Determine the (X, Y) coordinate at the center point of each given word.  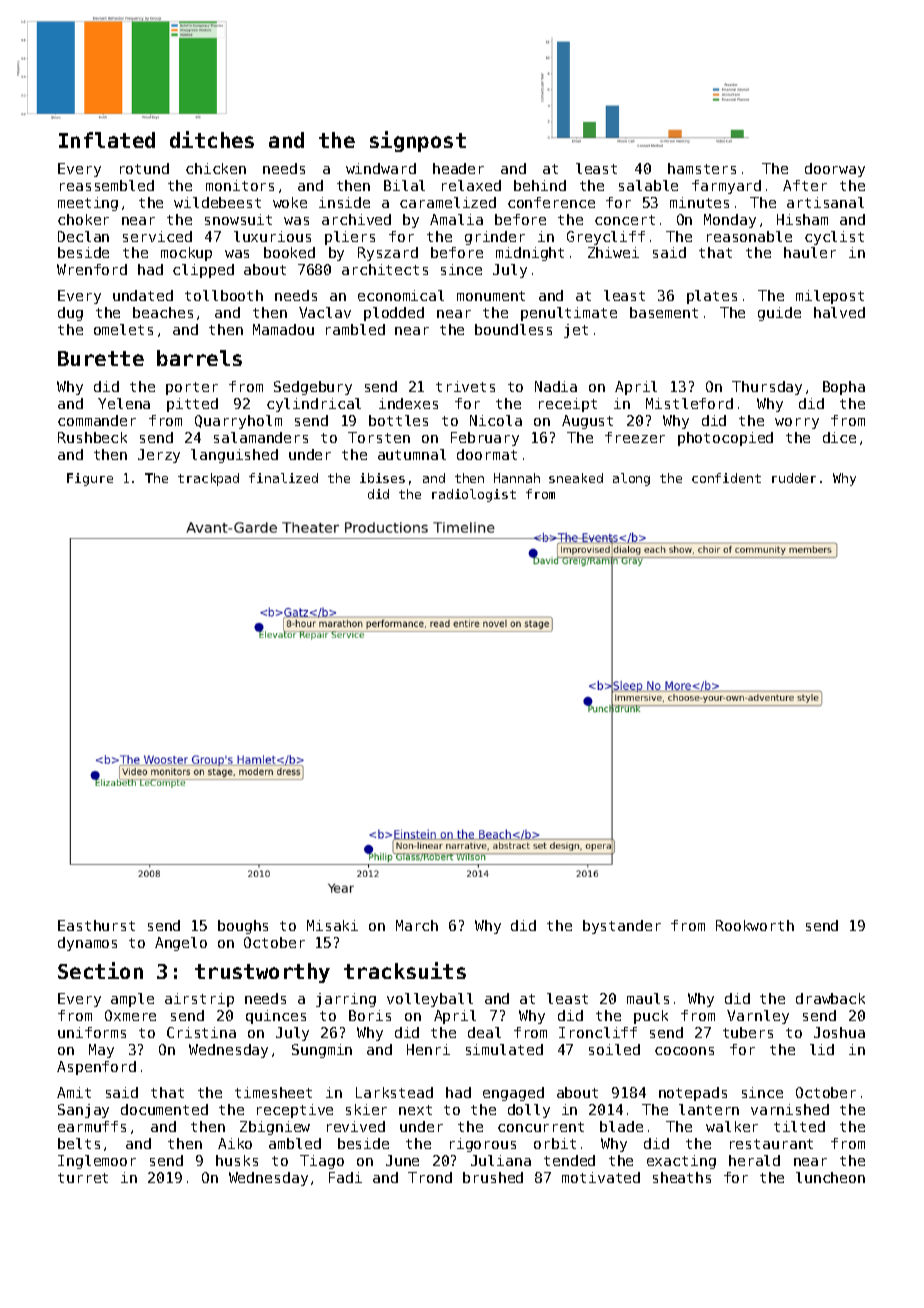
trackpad (208, 479)
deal (484, 1032)
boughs (243, 927)
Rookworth (755, 925)
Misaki (332, 925)
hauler (810, 252)
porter (192, 388)
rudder (794, 478)
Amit (74, 1092)
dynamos (87, 944)
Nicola (496, 420)
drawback (830, 998)
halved (839, 312)
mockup (186, 254)
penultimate (569, 314)
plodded (394, 314)
